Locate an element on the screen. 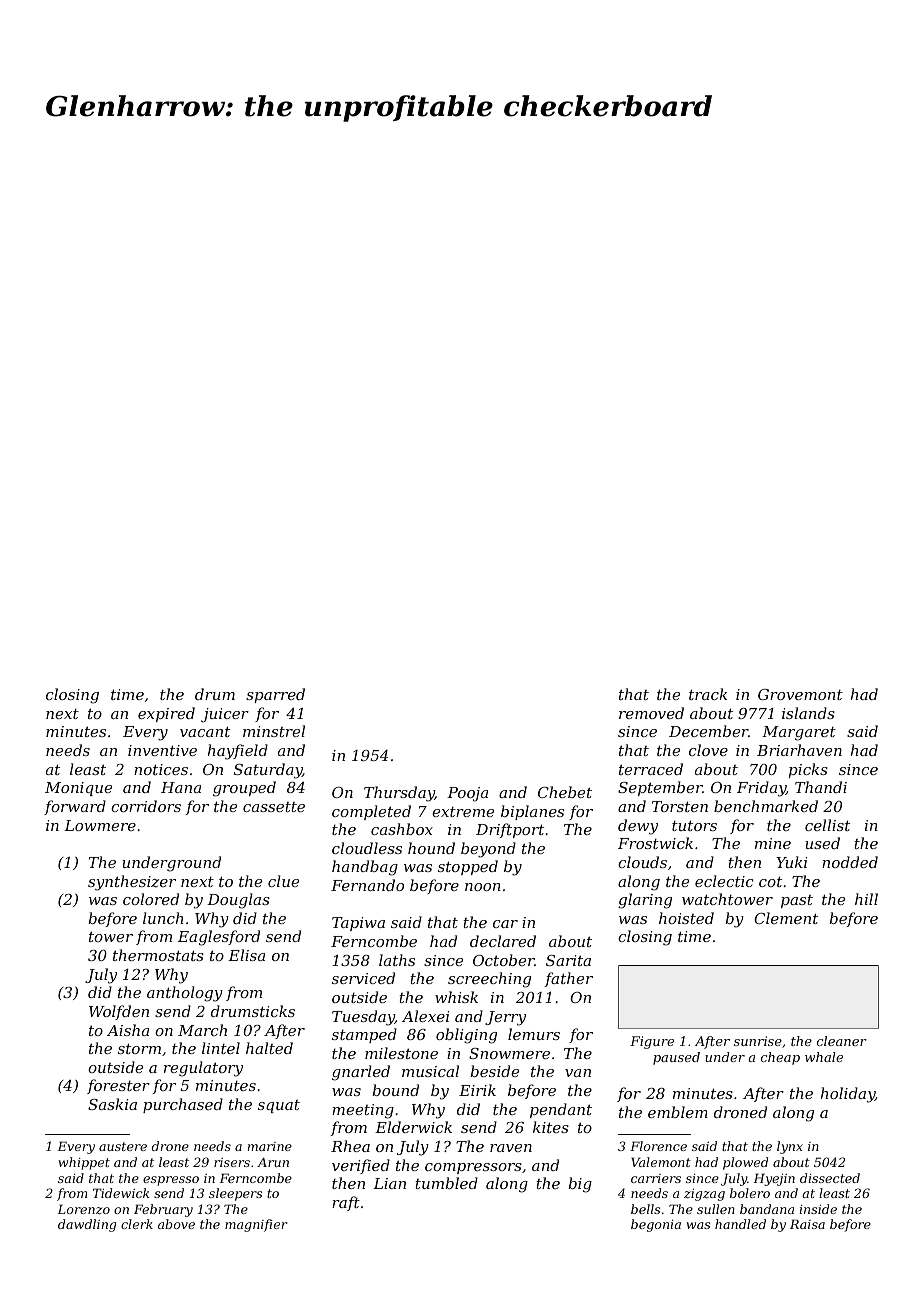 This screenshot has height=1308, width=924. Grovemont is located at coordinates (800, 694).
